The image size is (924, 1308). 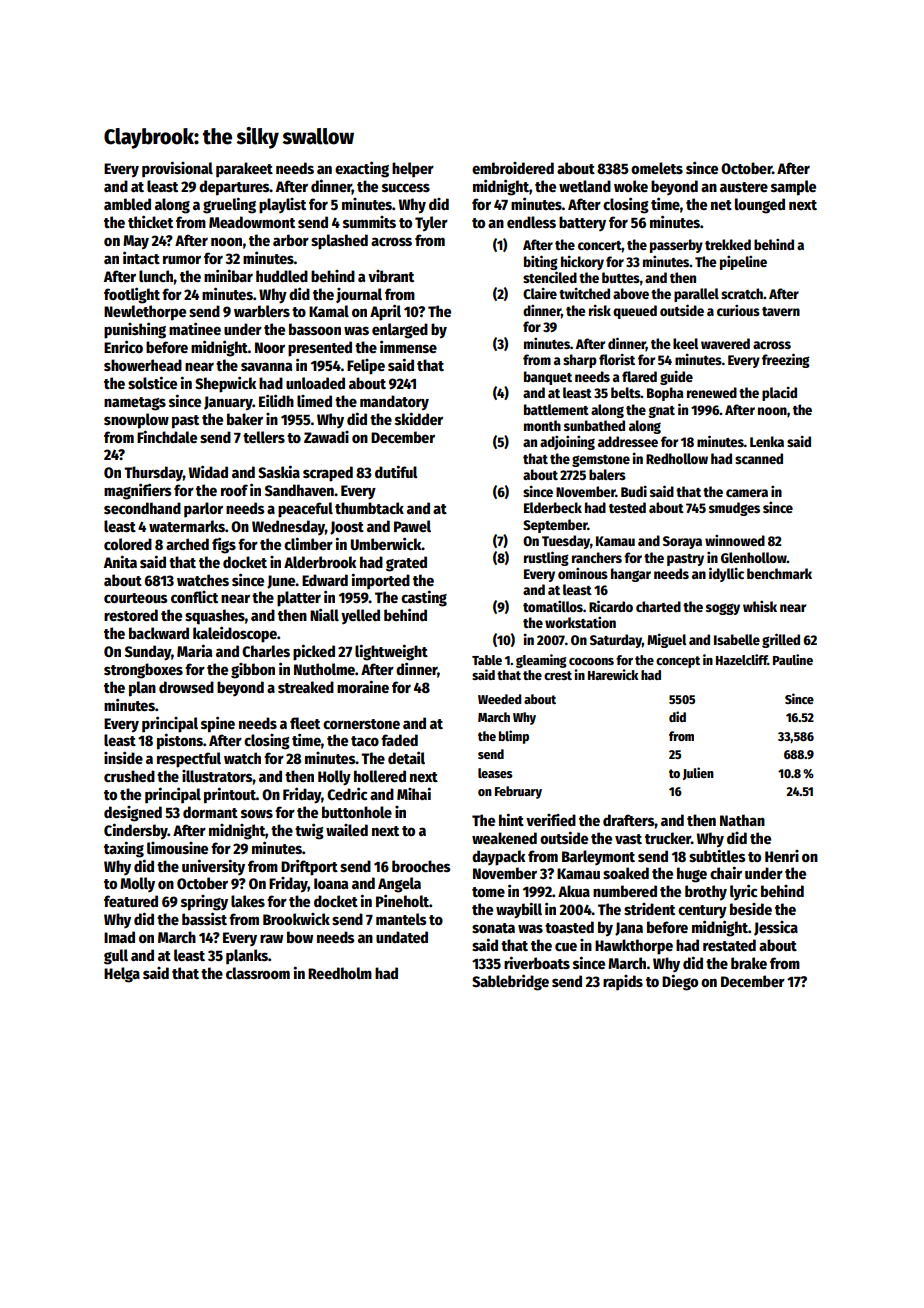 What do you see at coordinates (167, 436) in the page?
I see `Finchdale` at bounding box center [167, 436].
